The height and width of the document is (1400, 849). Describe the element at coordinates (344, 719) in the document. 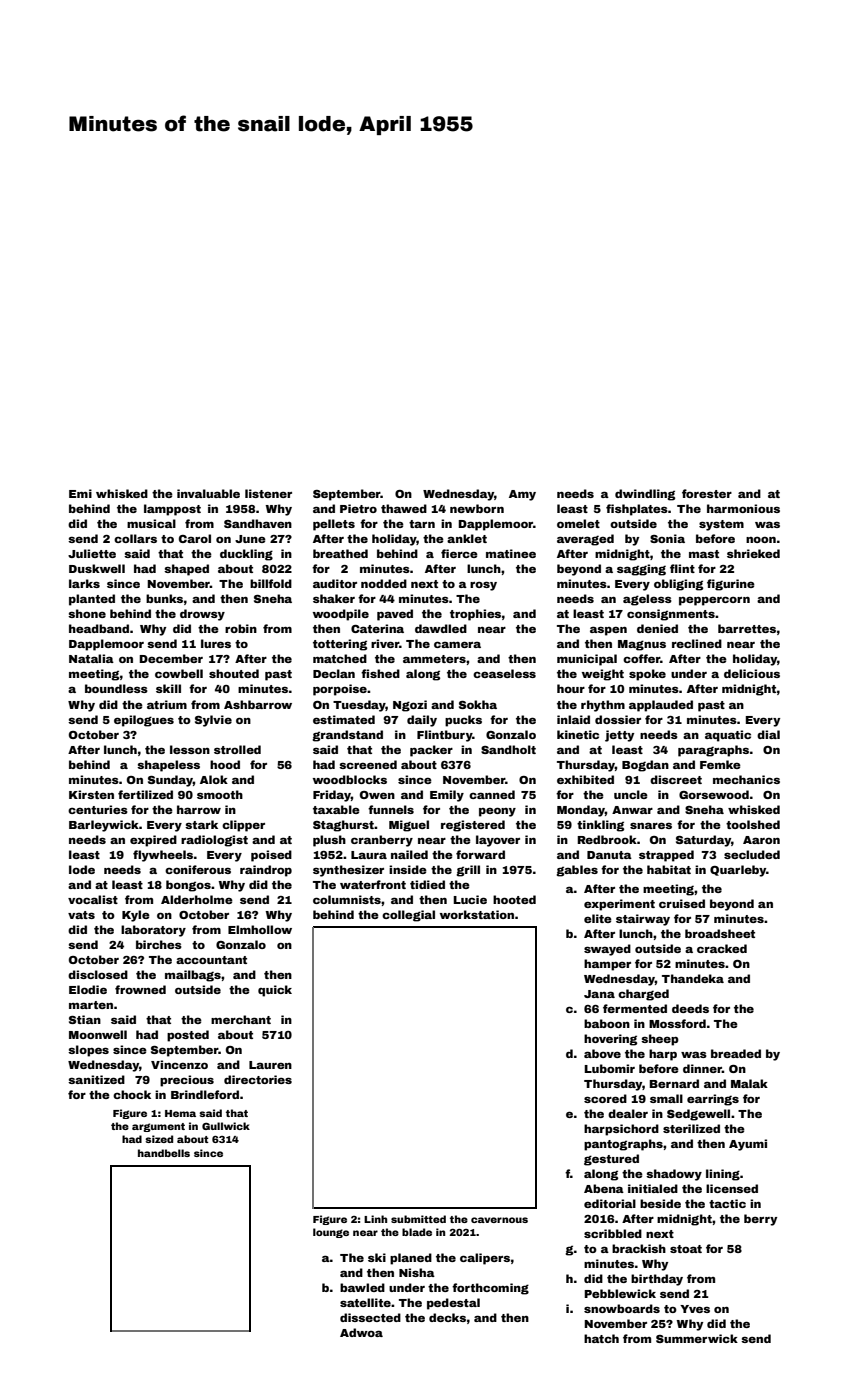

I see `estimated` at that location.
